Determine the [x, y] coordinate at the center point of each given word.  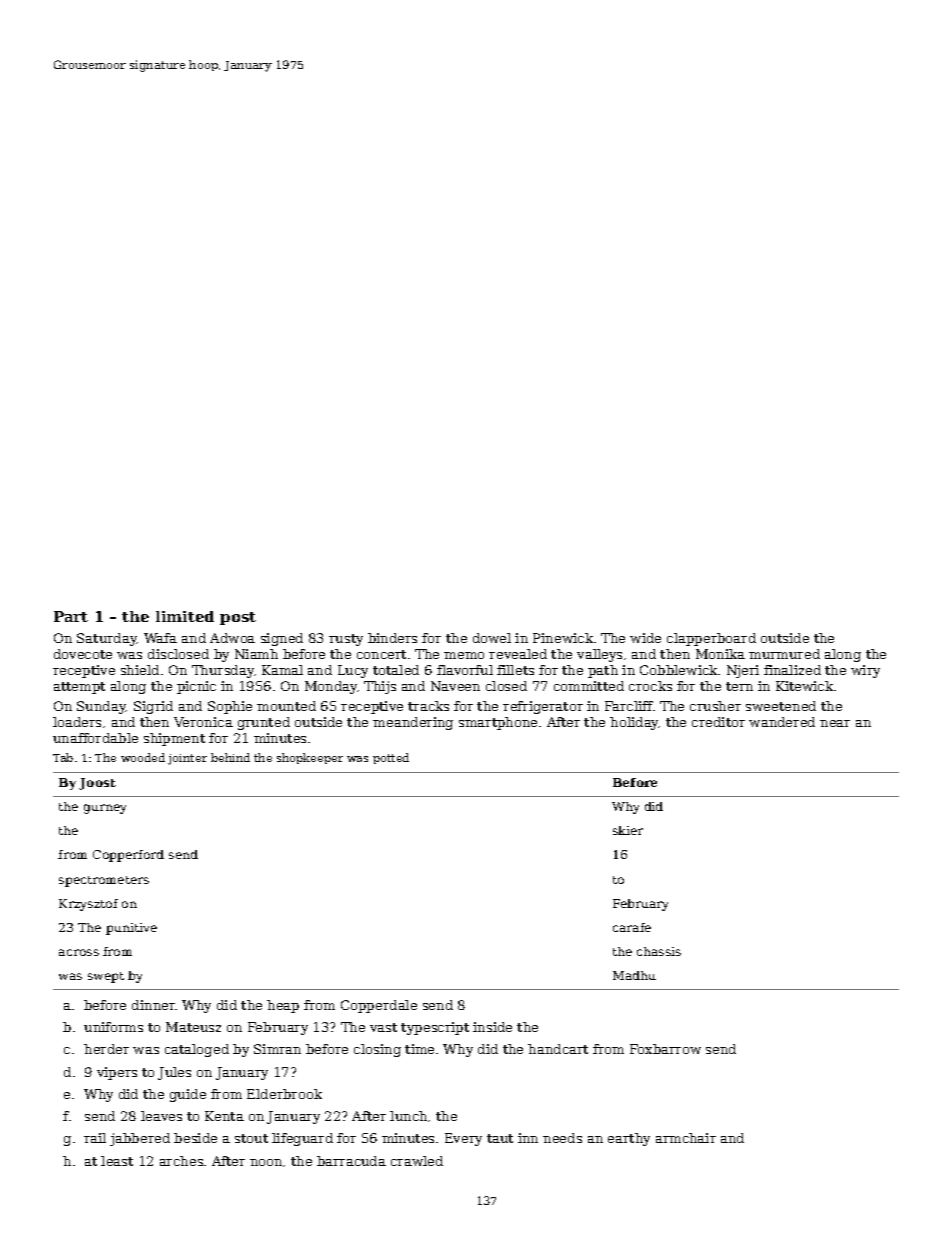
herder [106, 1049]
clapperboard [711, 639]
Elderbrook [284, 1094]
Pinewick [563, 638]
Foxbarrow [665, 1049]
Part [71, 616]
